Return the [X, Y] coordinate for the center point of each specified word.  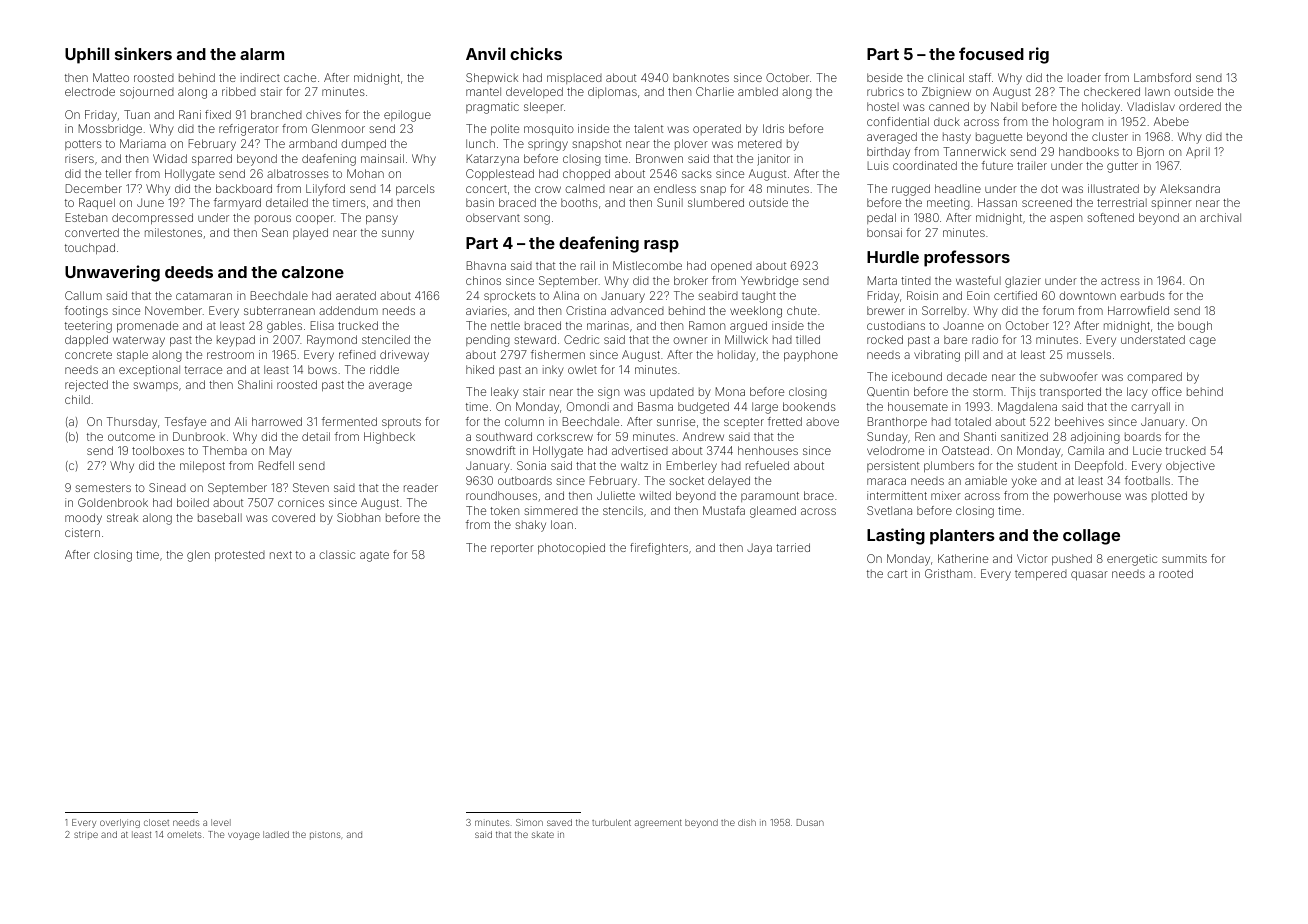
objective [1190, 467]
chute [802, 310]
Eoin [978, 295]
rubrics [885, 91]
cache [300, 77]
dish [747, 822]
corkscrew [565, 436]
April [1198, 152]
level [221, 822]
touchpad [90, 248]
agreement [658, 823]
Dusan [810, 822]
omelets [184, 834]
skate [543, 834]
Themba [224, 450]
